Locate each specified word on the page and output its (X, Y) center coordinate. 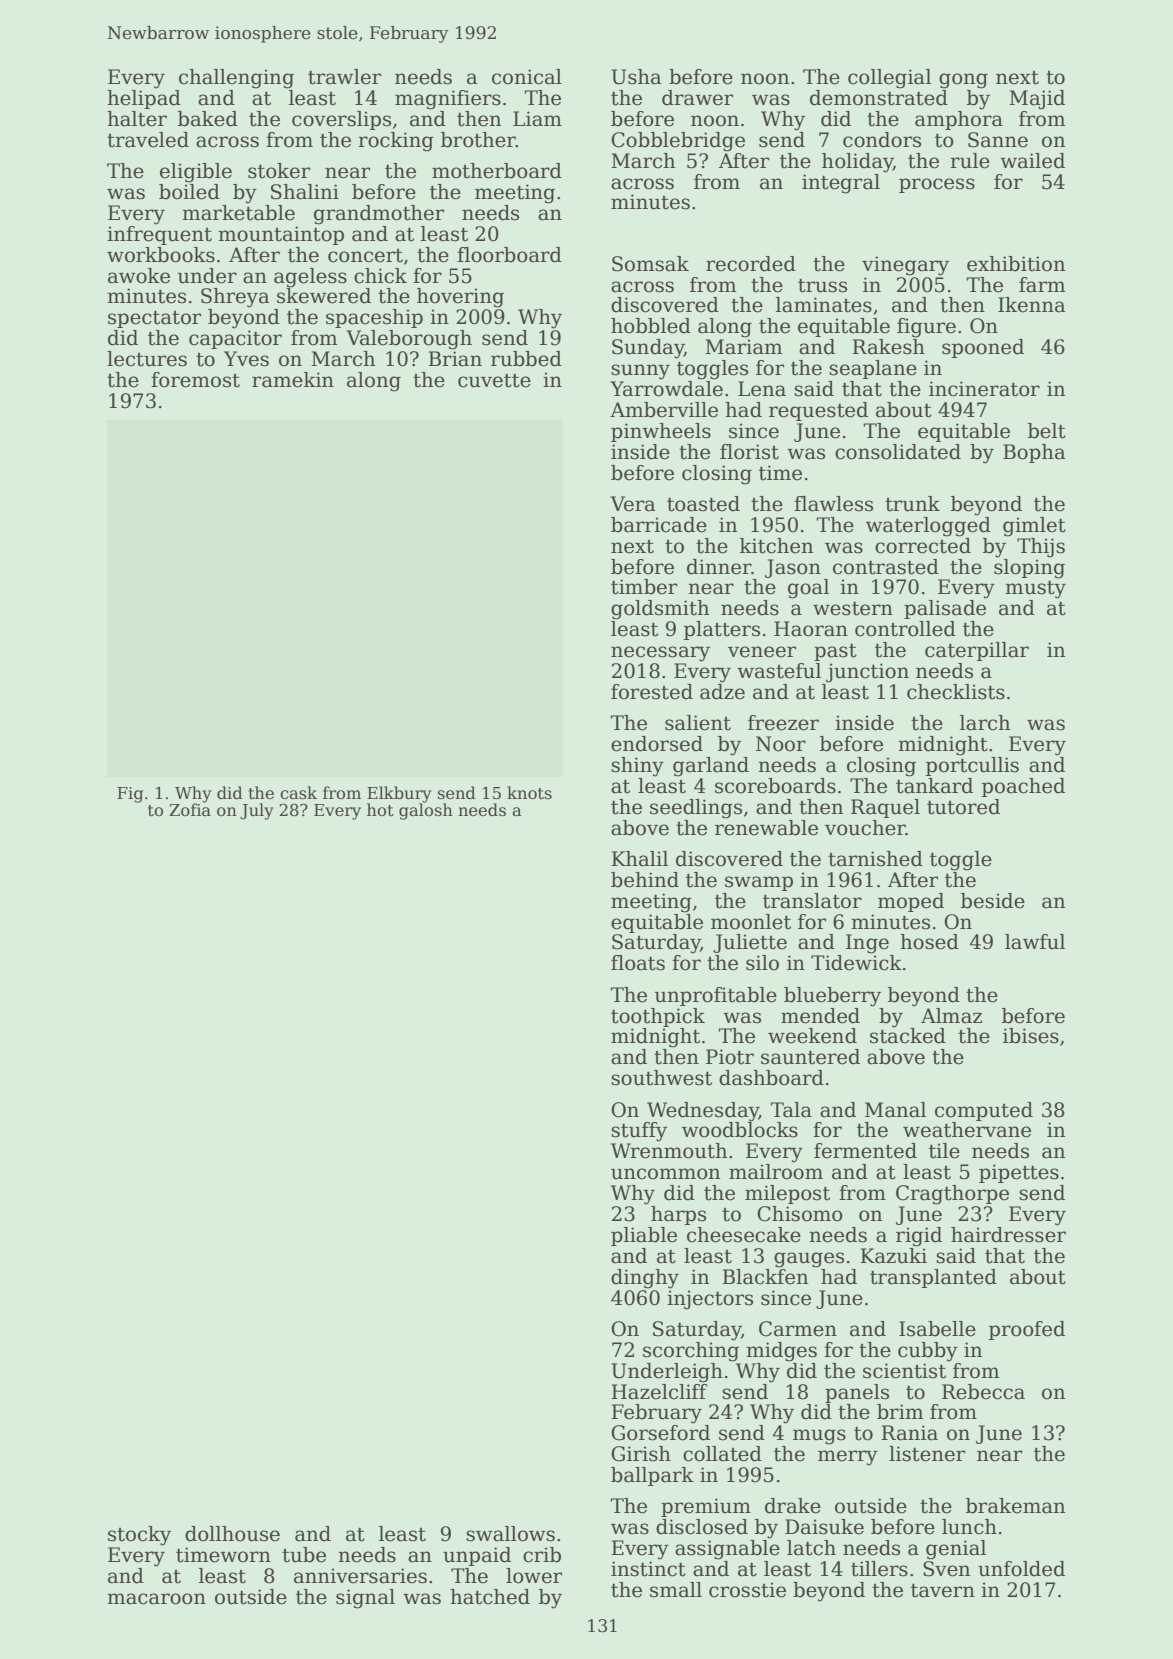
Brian (455, 359)
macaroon (156, 1599)
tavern (943, 1590)
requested (818, 411)
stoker (279, 171)
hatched (490, 1597)
